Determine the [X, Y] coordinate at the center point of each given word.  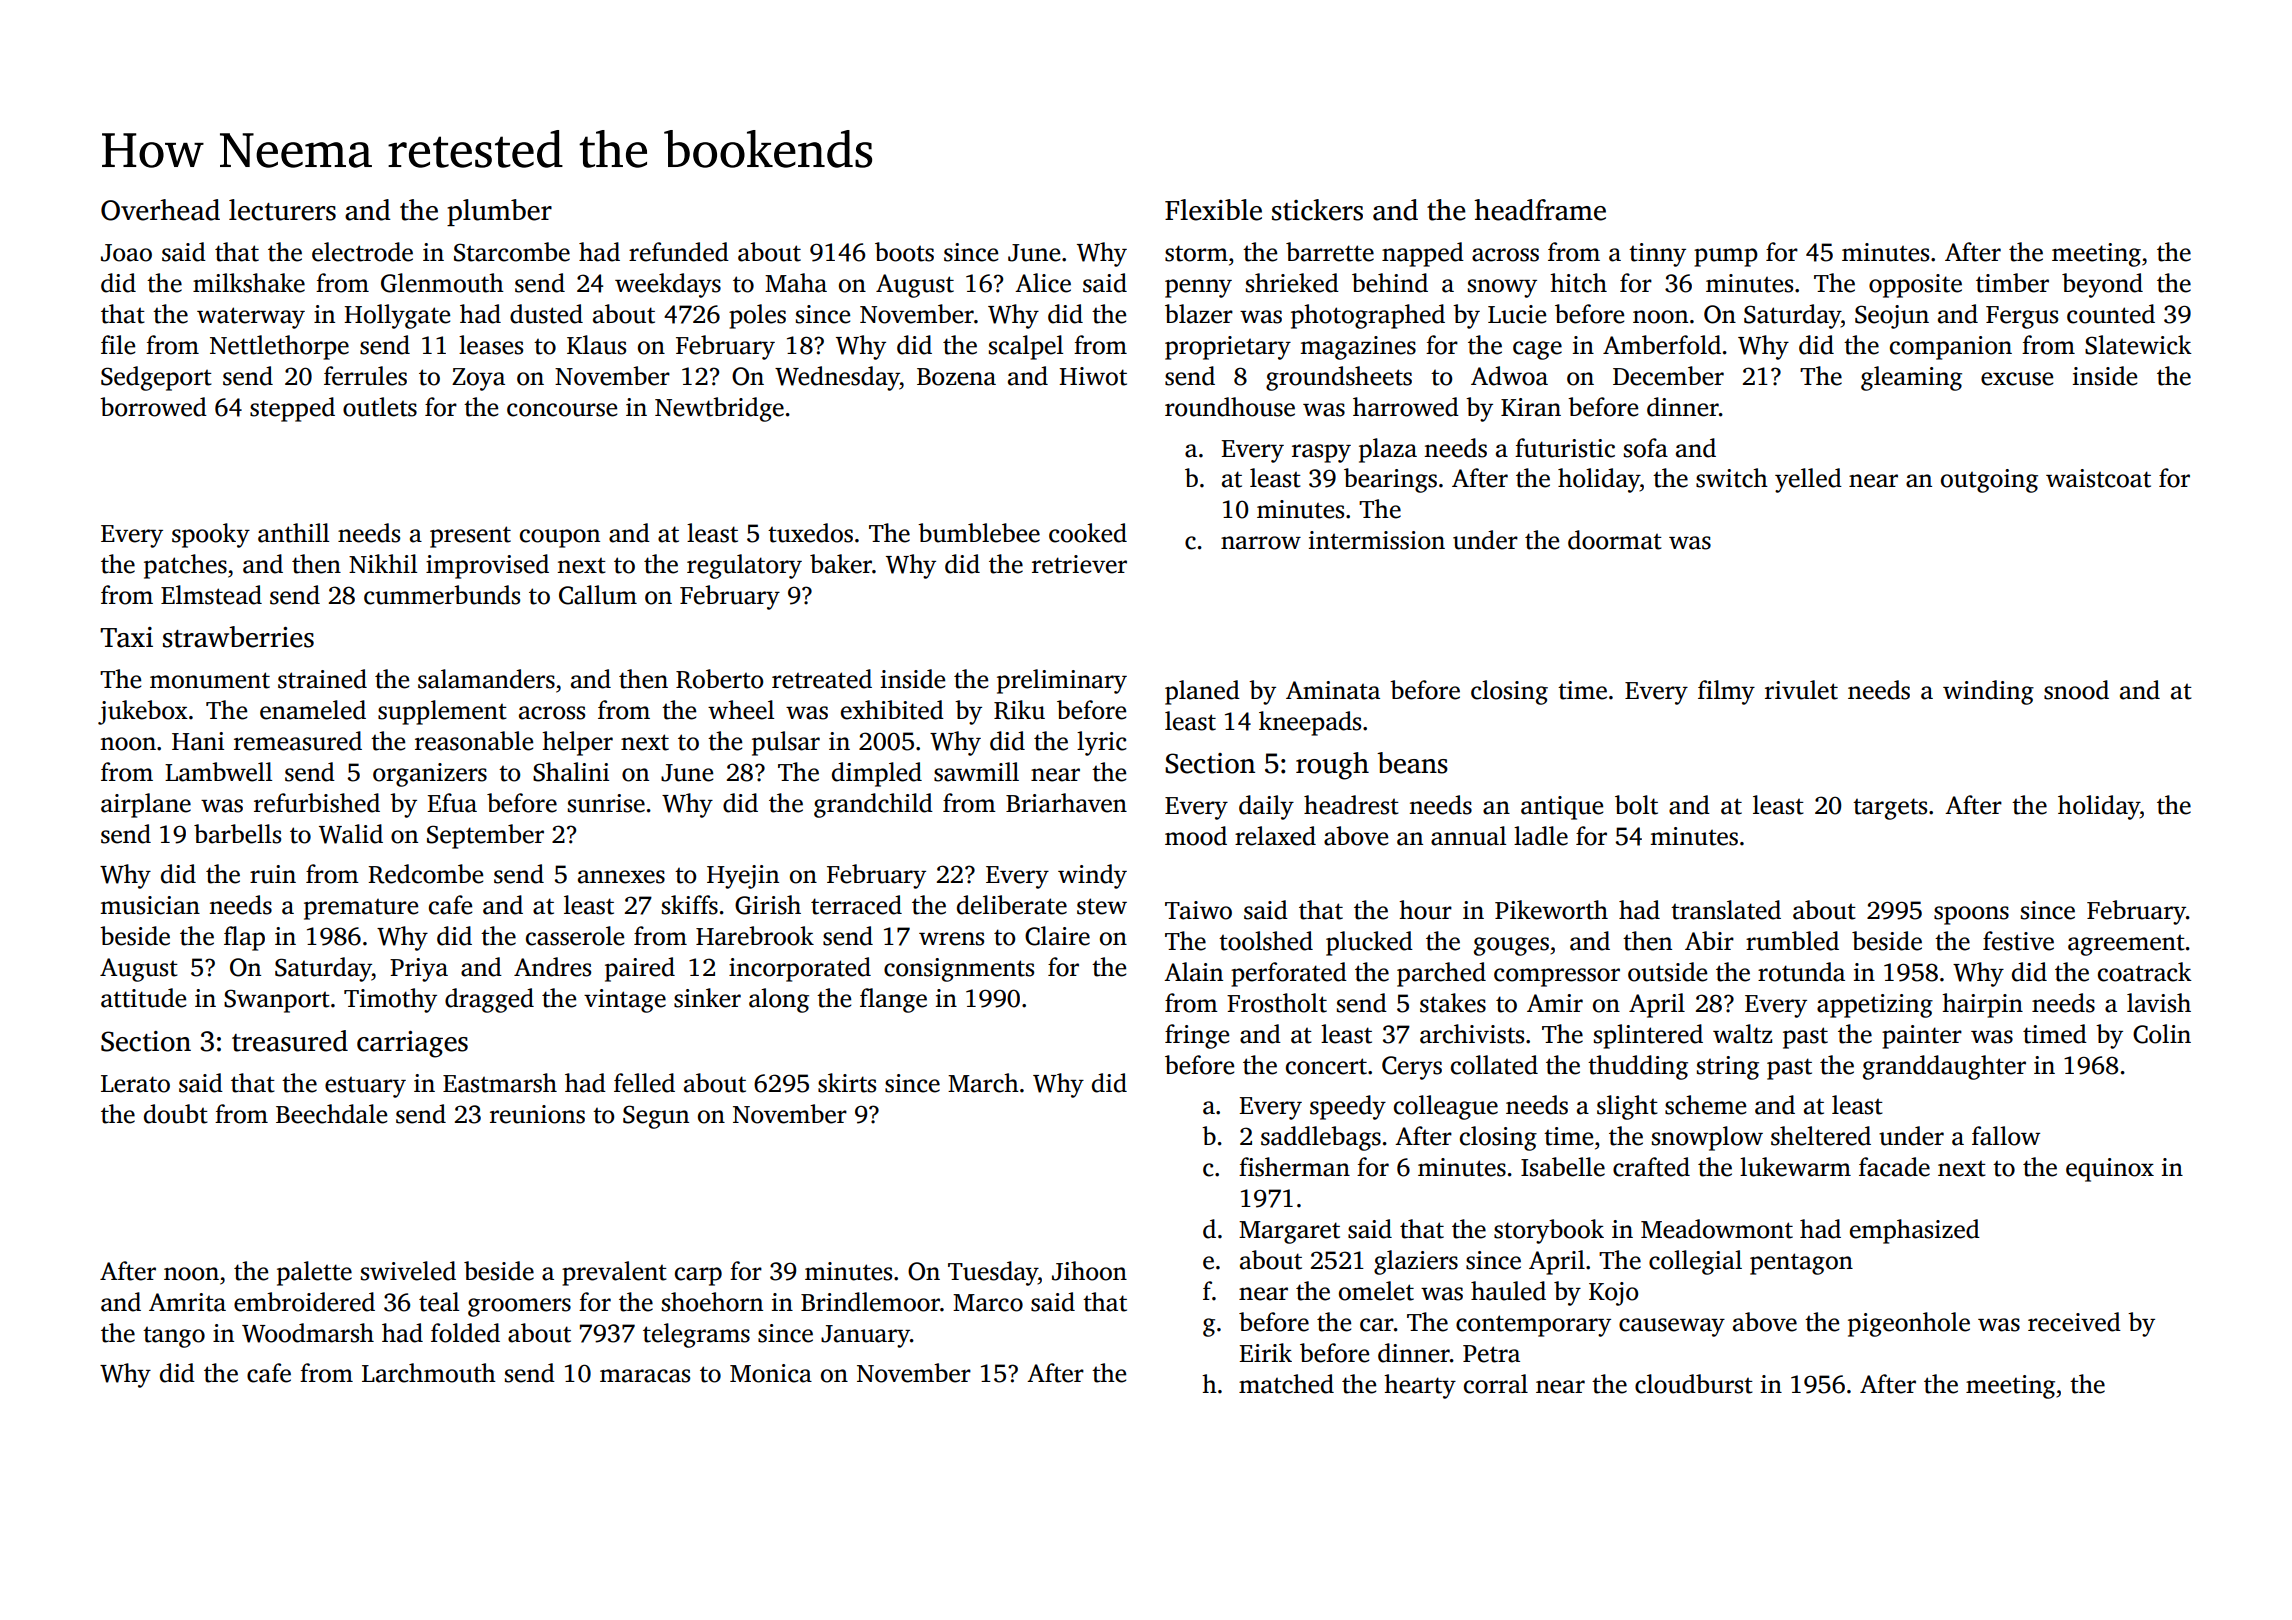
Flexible [1213, 210]
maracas [645, 1376]
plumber [499, 212]
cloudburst [1694, 1384]
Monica [771, 1373]
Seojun [1892, 317]
